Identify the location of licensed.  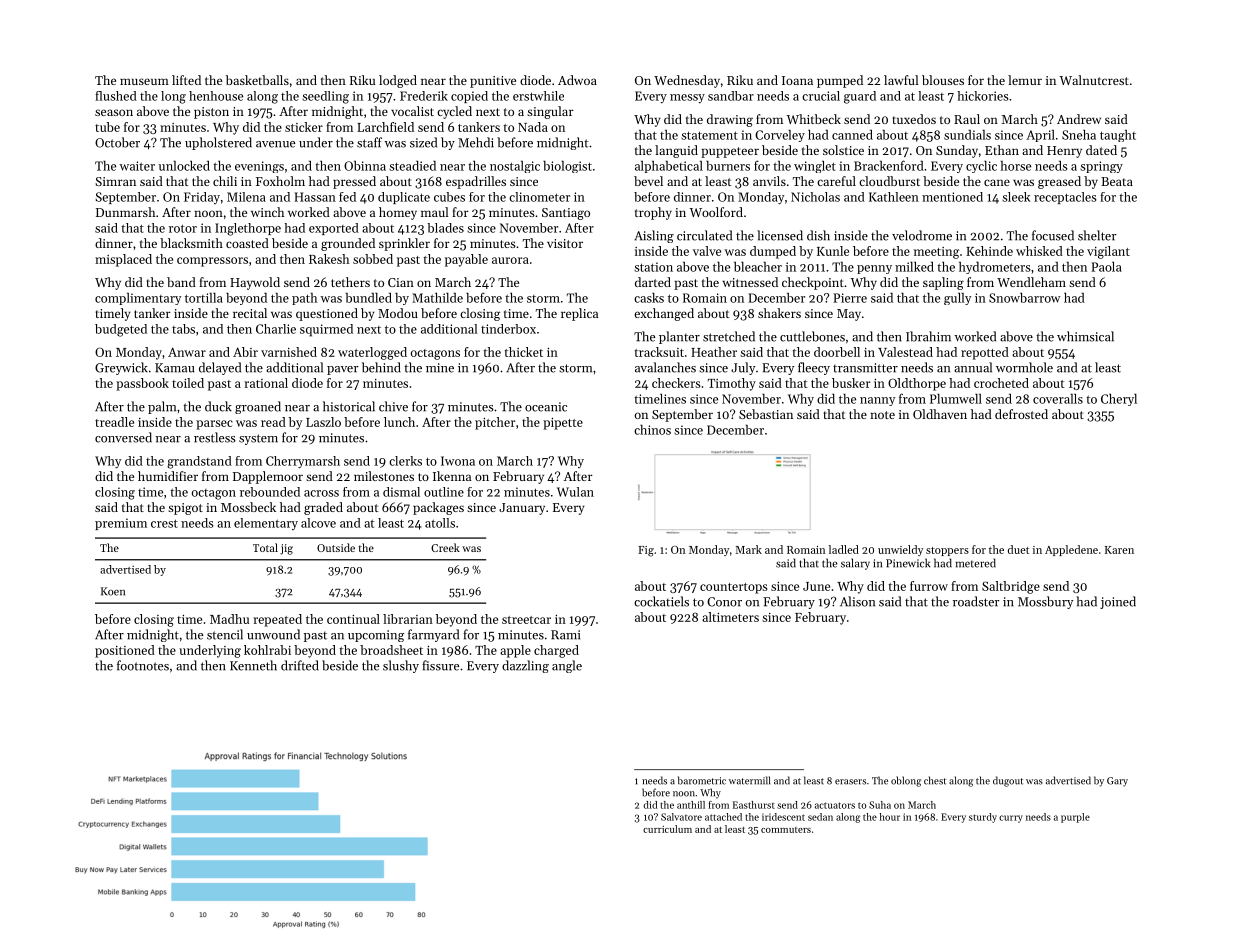
(780, 235).
